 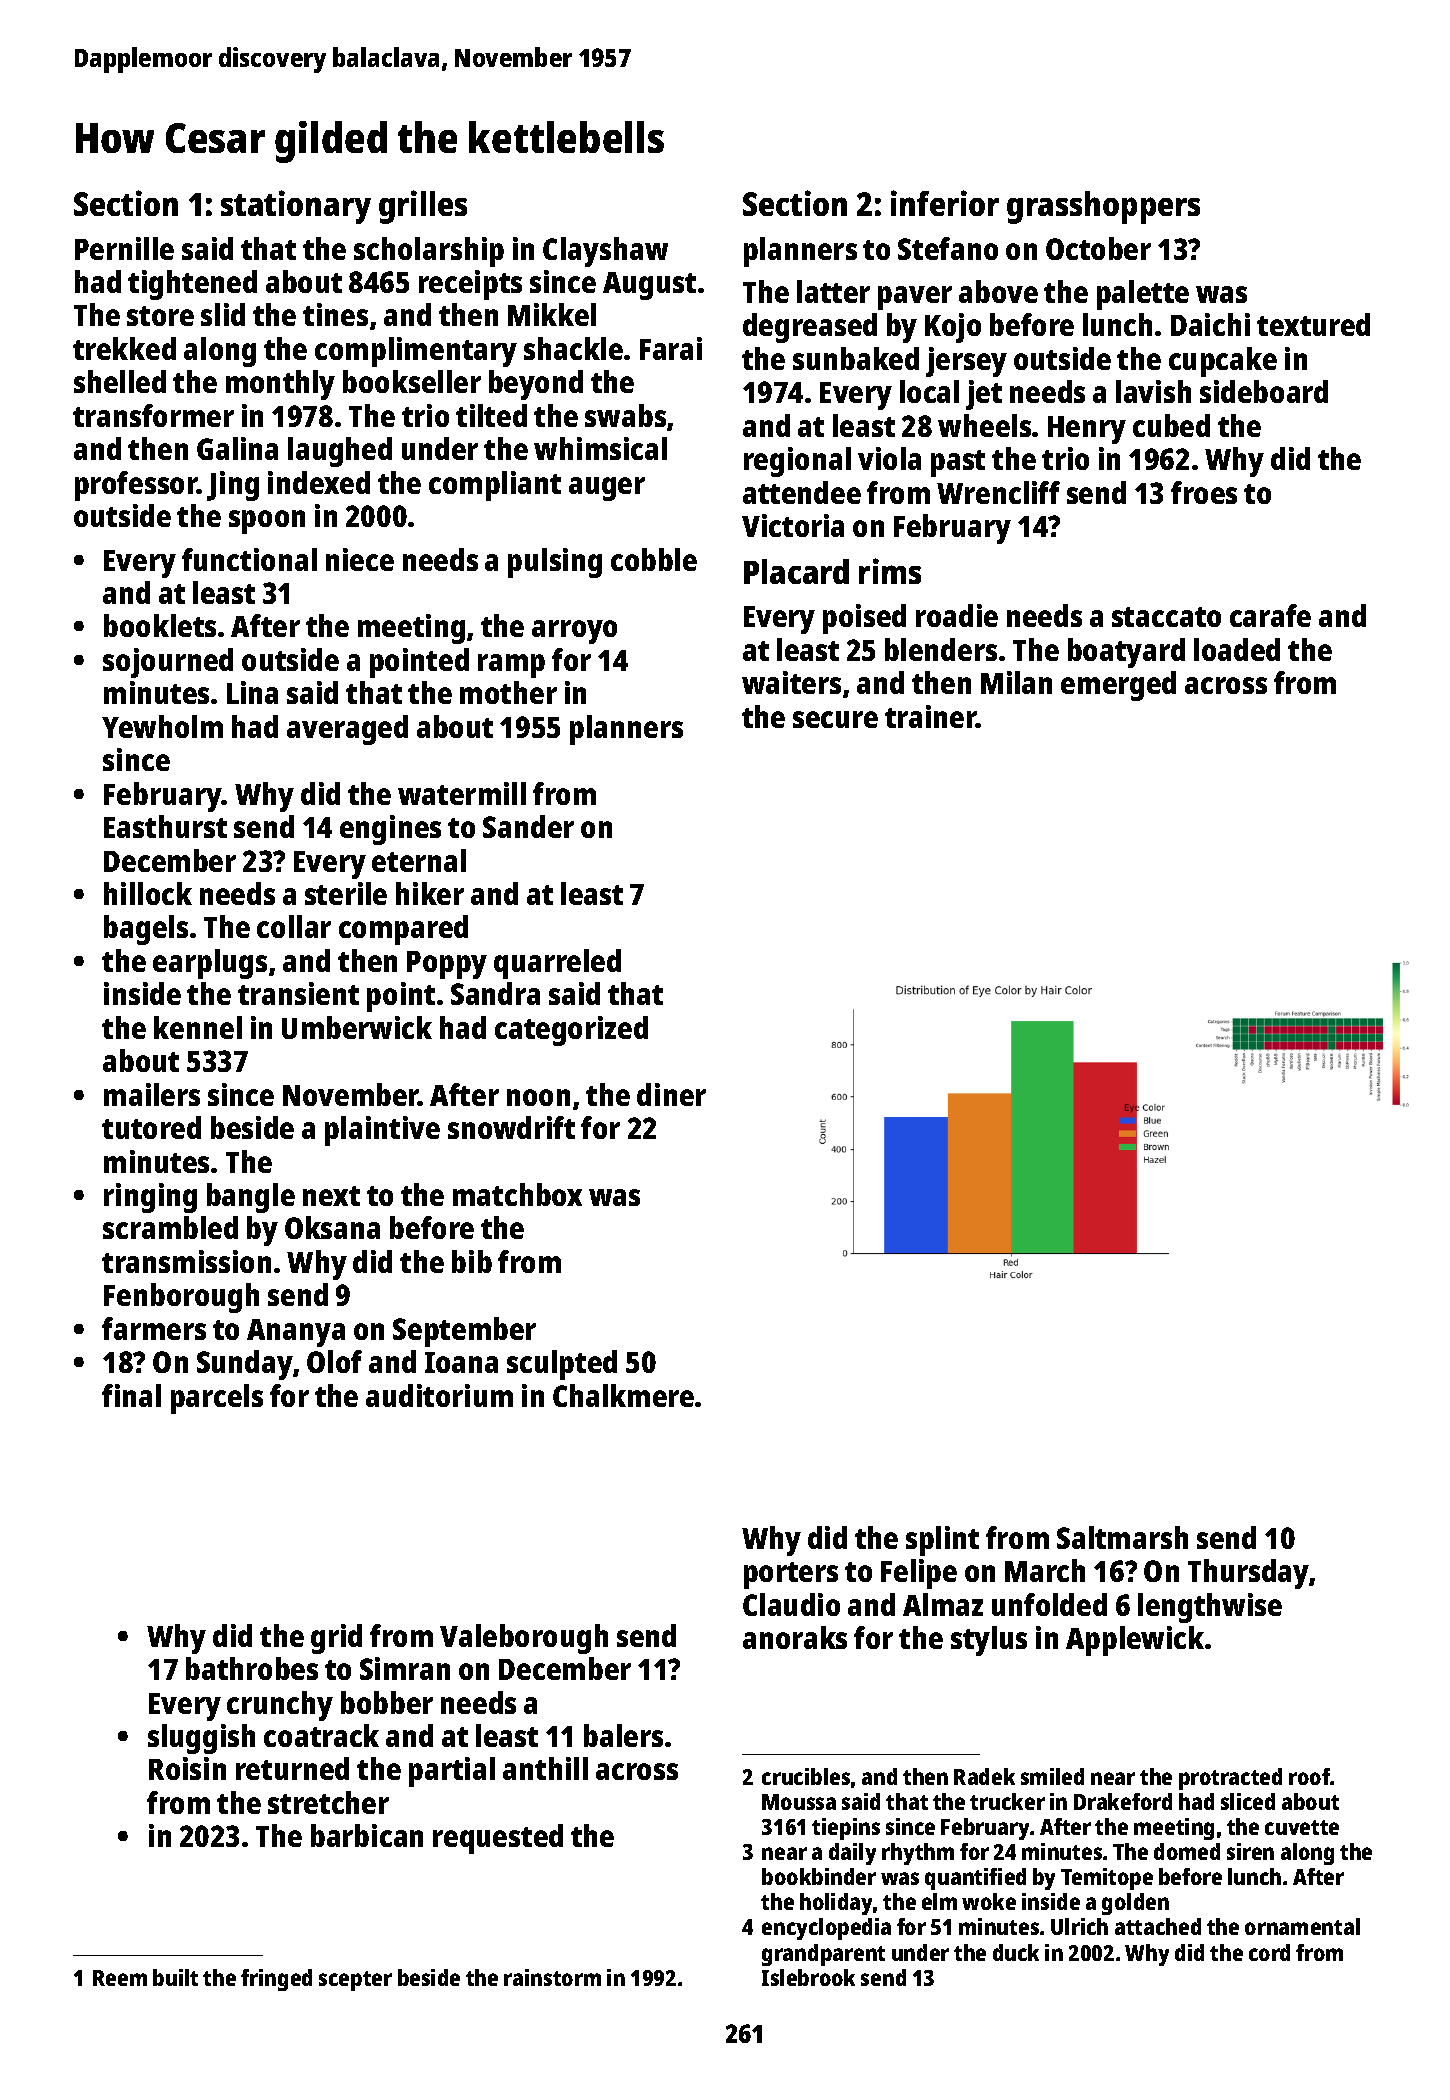 What do you see at coordinates (151, 1127) in the screenshot?
I see `tutored` at bounding box center [151, 1127].
